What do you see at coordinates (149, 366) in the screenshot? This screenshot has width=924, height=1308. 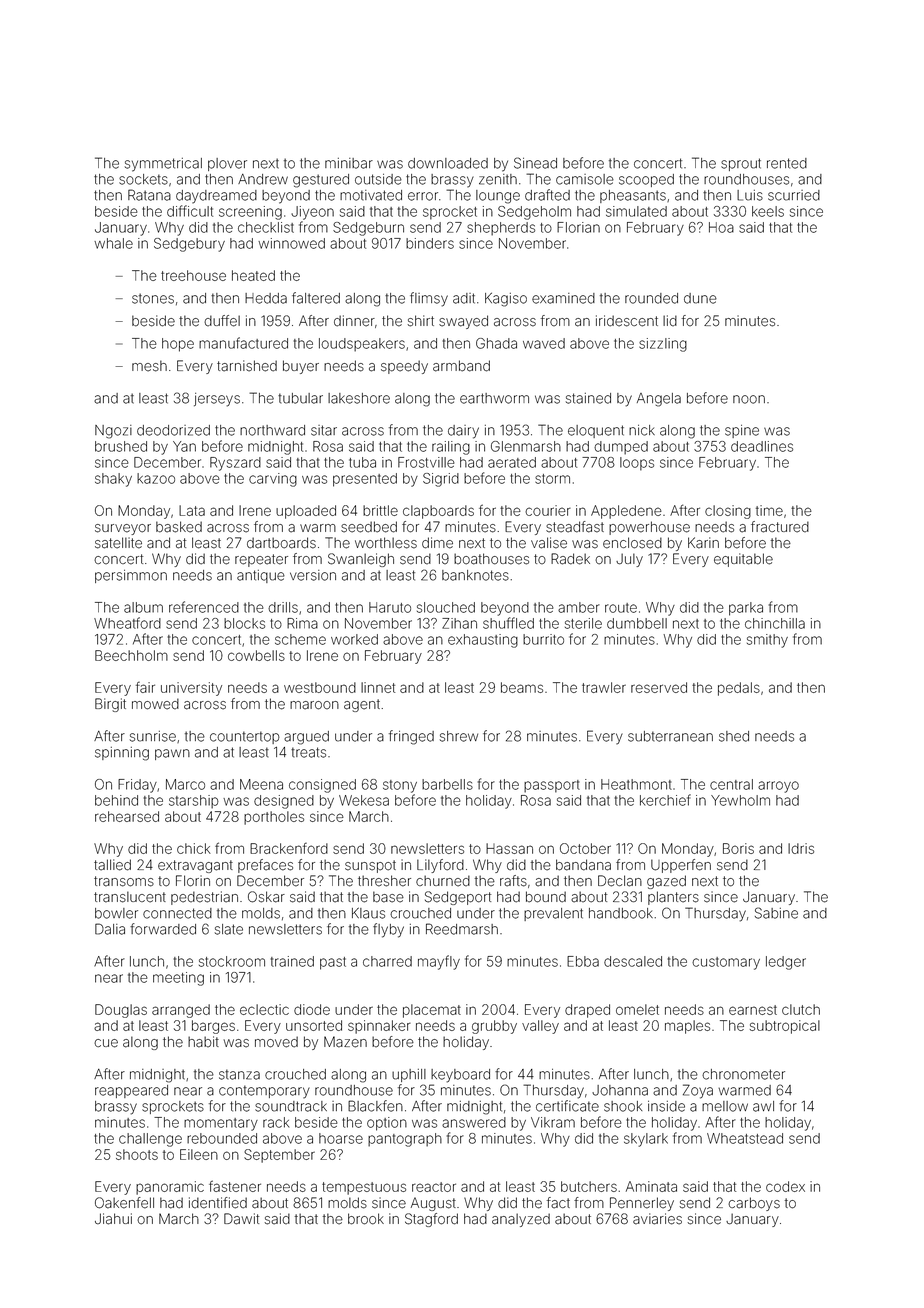 I see `mesh` at bounding box center [149, 366].
